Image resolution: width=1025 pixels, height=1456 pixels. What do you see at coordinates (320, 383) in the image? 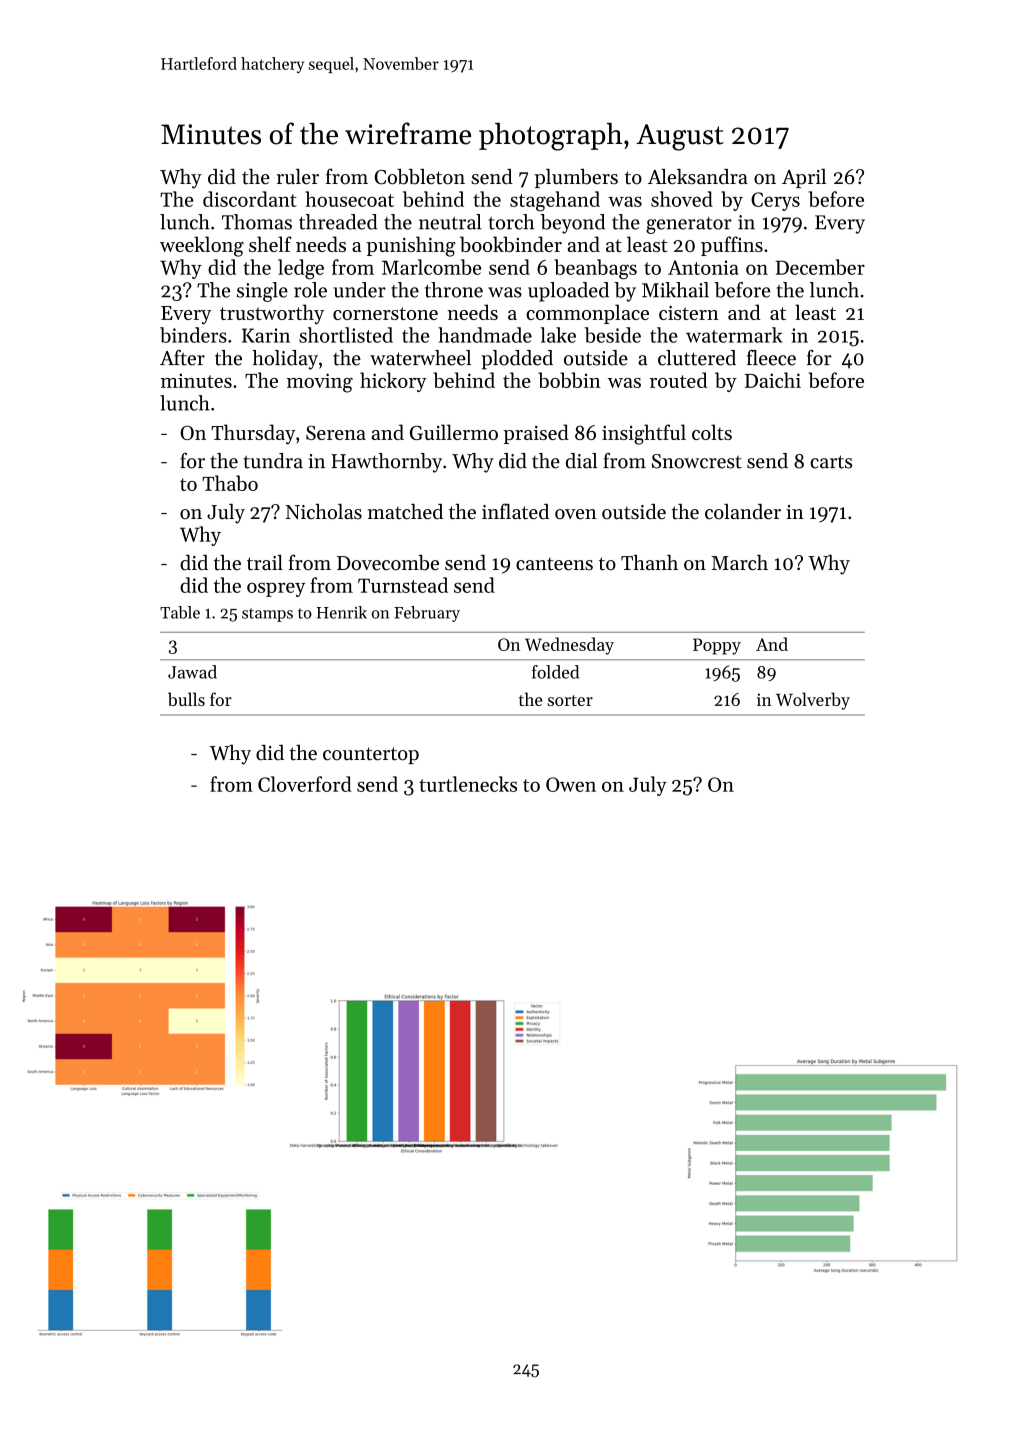
I see `moving` at bounding box center [320, 383].
